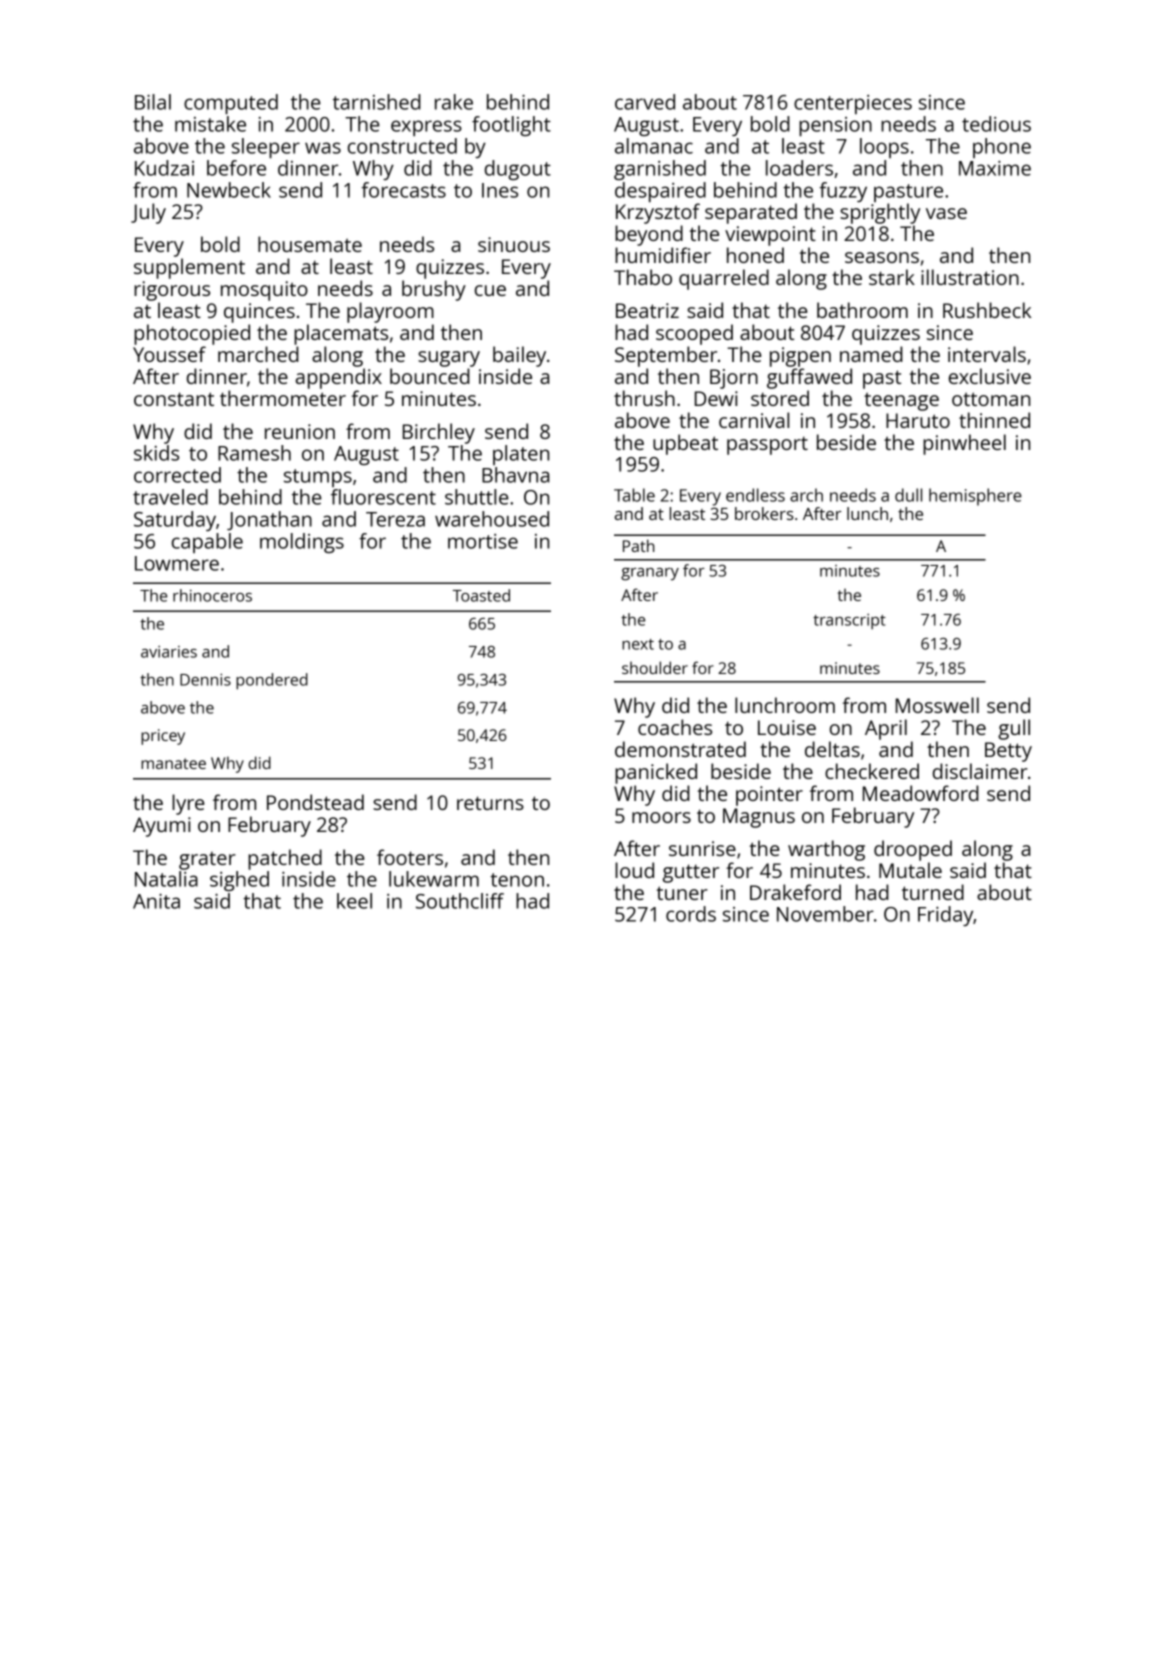 This page has width=1165, height=1654. Describe the element at coordinates (272, 681) in the page. I see `pondered` at that location.
